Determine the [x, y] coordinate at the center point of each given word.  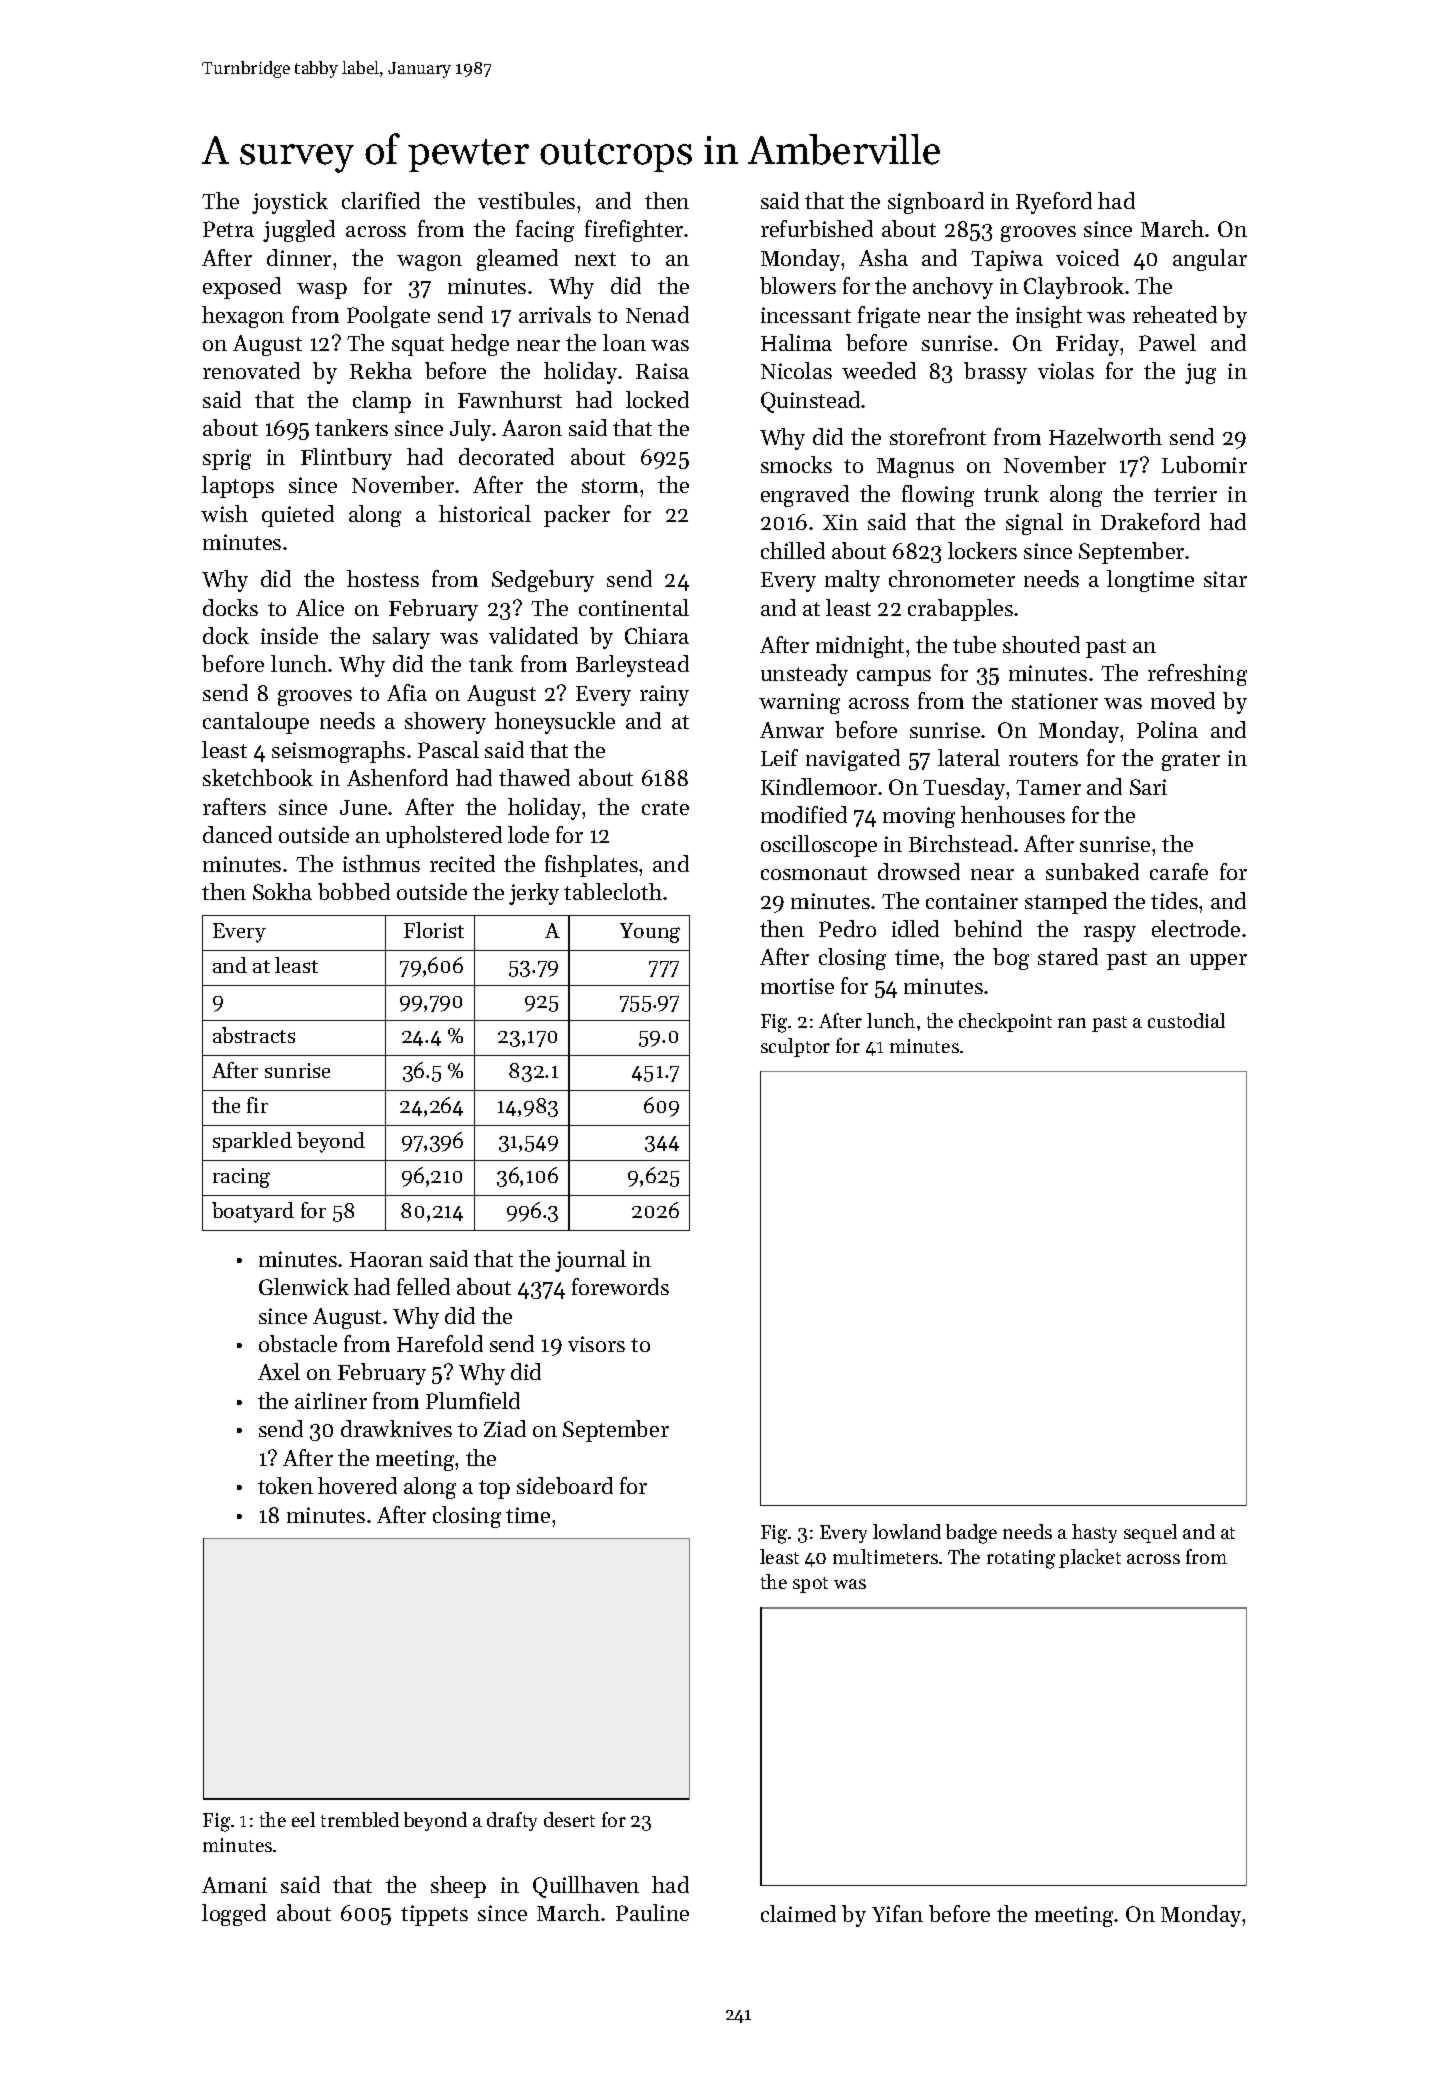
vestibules [526, 200]
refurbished [817, 228]
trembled [360, 1819]
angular [1210, 260]
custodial [1186, 1020]
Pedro [847, 928]
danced [237, 834]
